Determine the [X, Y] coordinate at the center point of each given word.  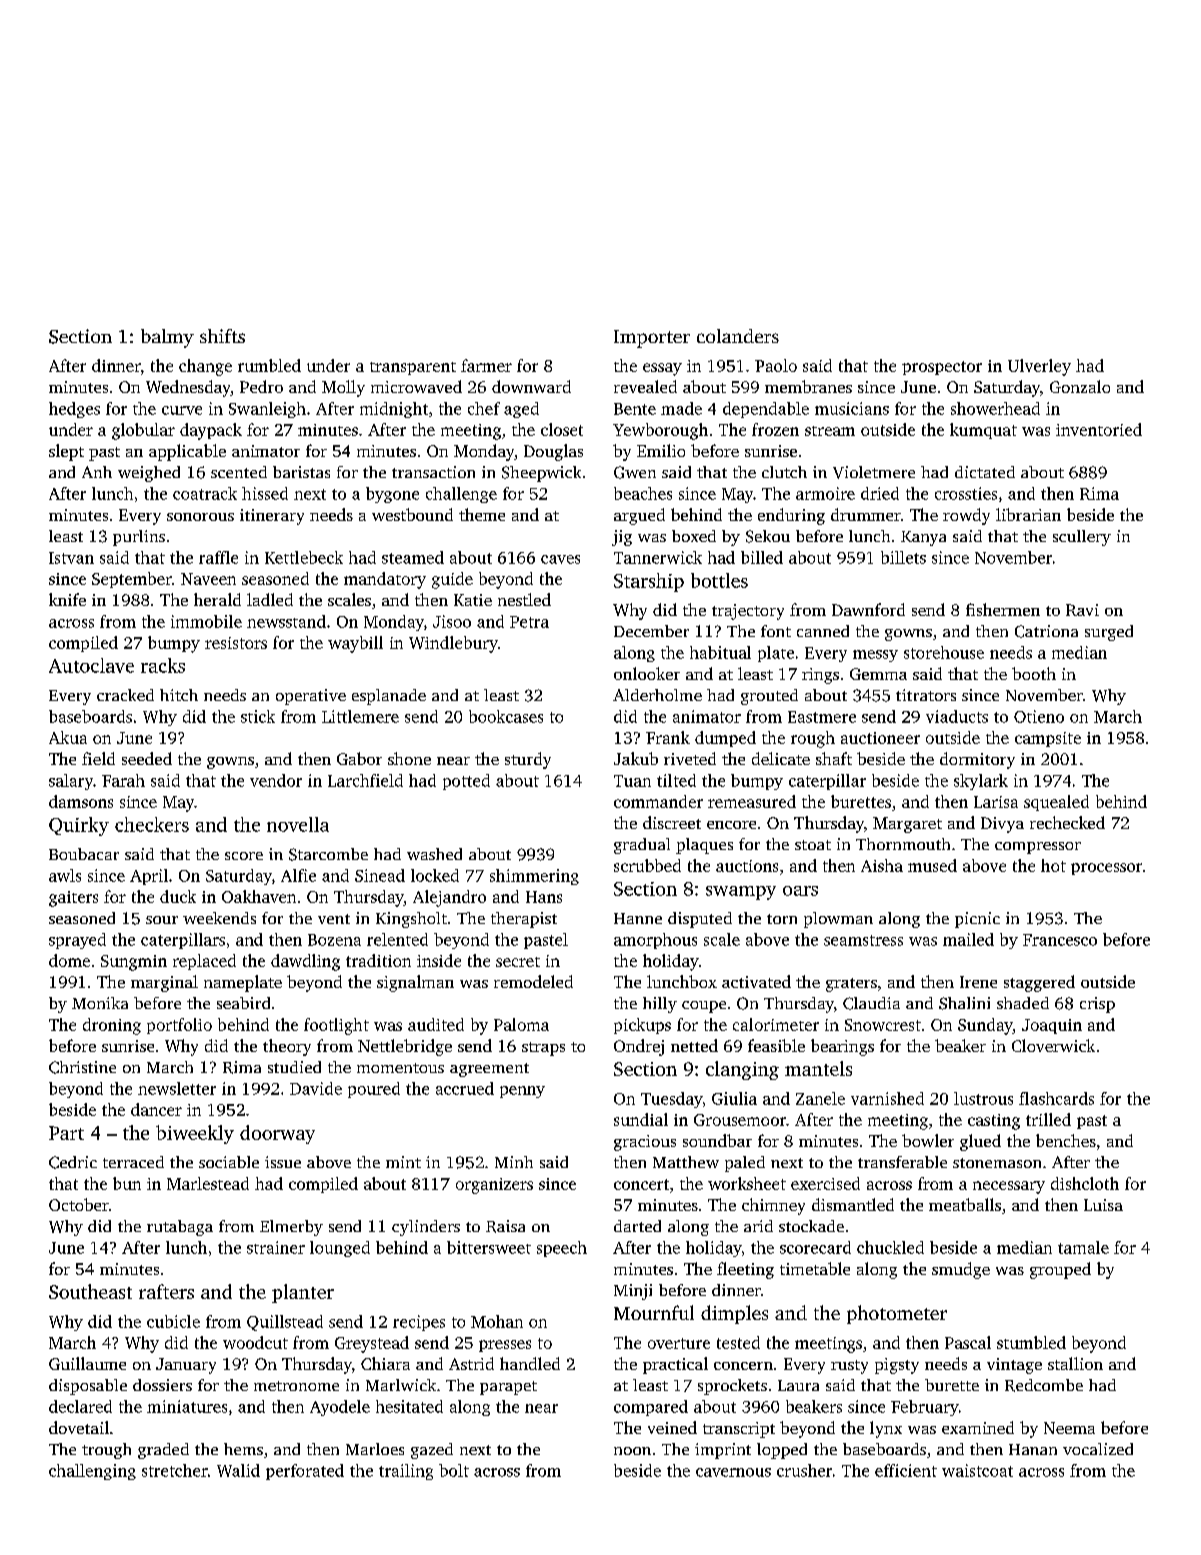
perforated [305, 1472]
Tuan [632, 781]
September [132, 580]
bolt [454, 1470]
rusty [849, 1367]
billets [903, 557]
